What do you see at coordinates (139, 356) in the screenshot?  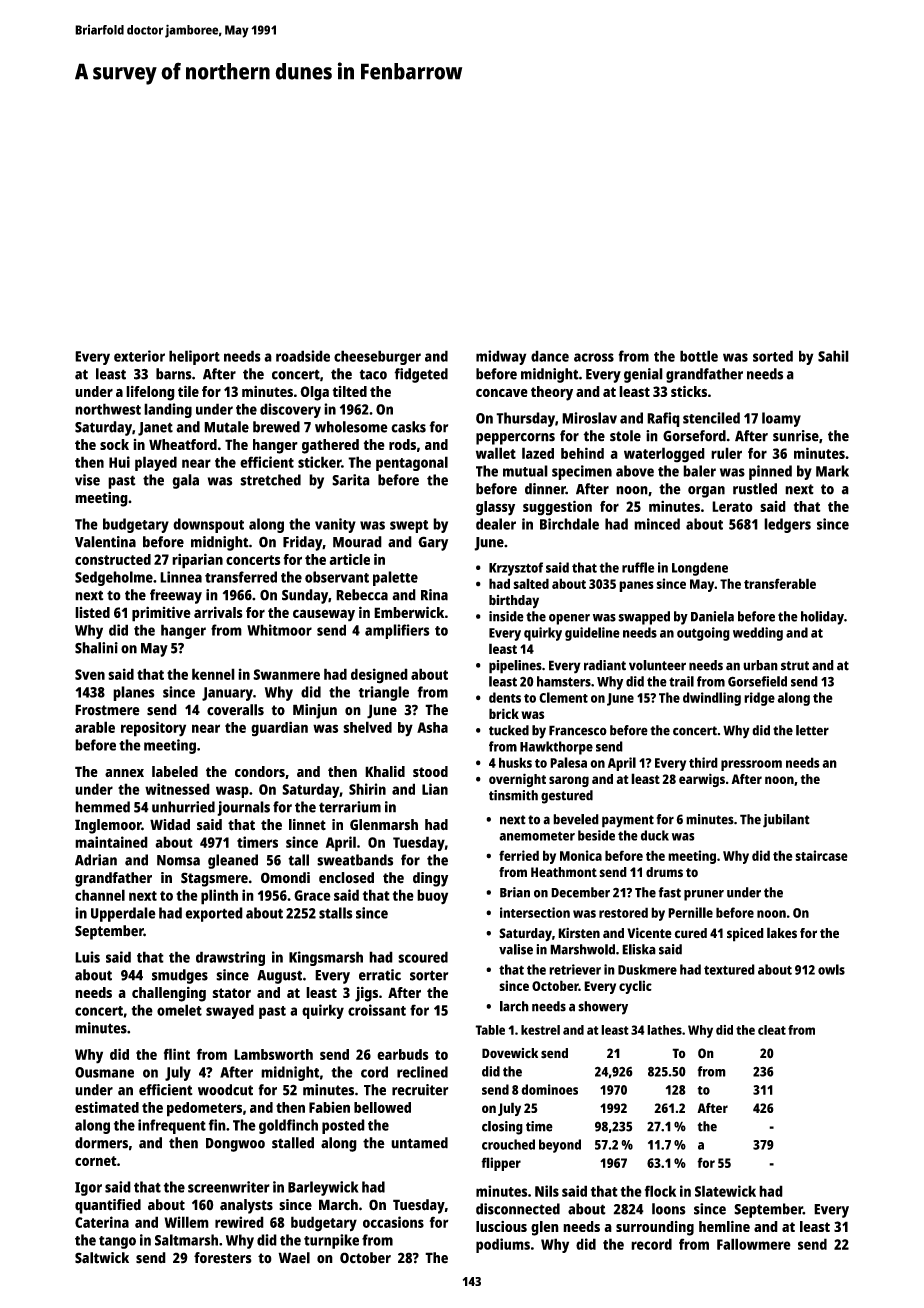 I see `exterior` at bounding box center [139, 356].
